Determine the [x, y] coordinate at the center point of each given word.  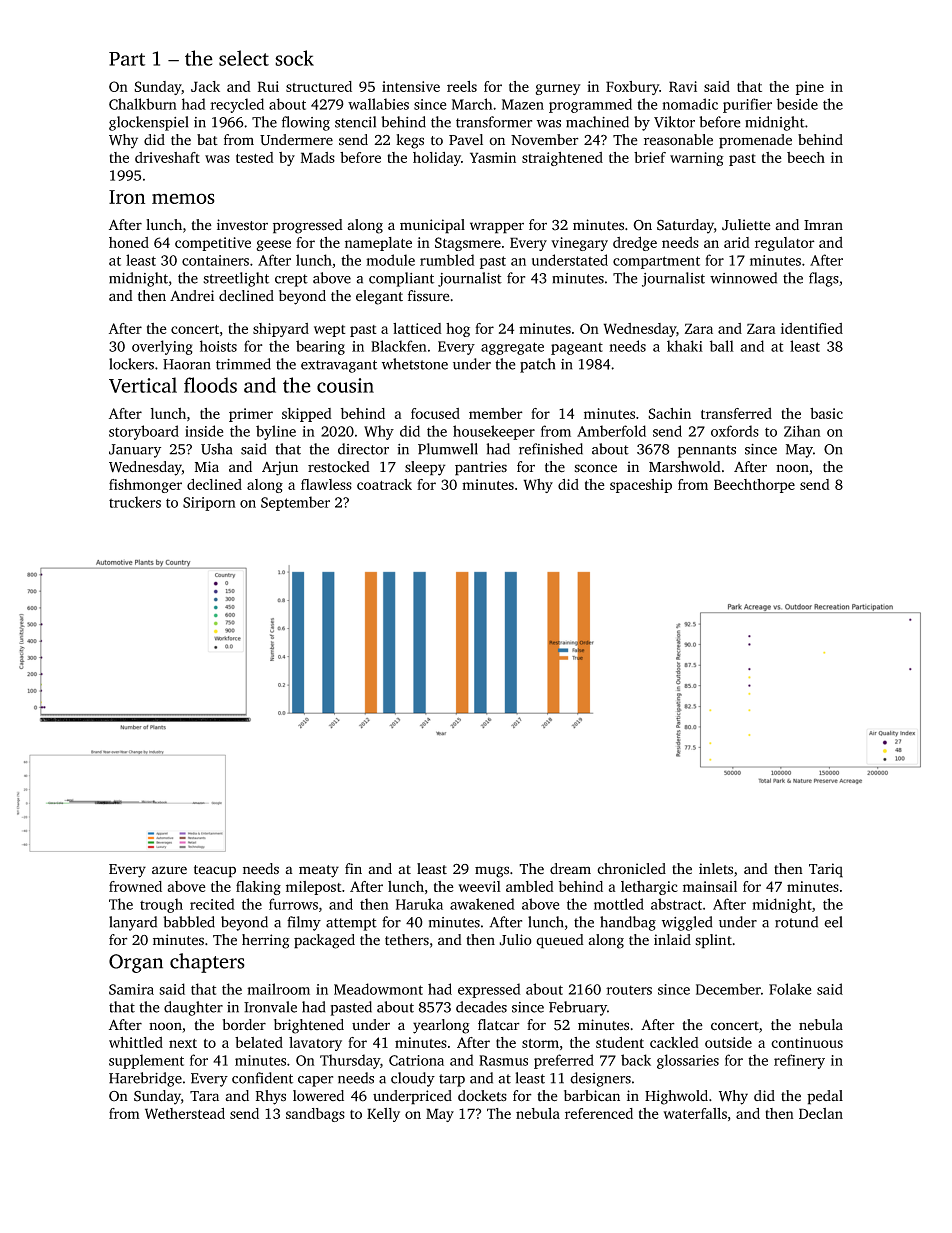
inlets [716, 869]
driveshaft [167, 157]
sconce [595, 468]
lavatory [315, 1044]
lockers [131, 364]
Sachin [669, 413]
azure [169, 870]
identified [812, 328]
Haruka [419, 904]
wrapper [497, 228]
